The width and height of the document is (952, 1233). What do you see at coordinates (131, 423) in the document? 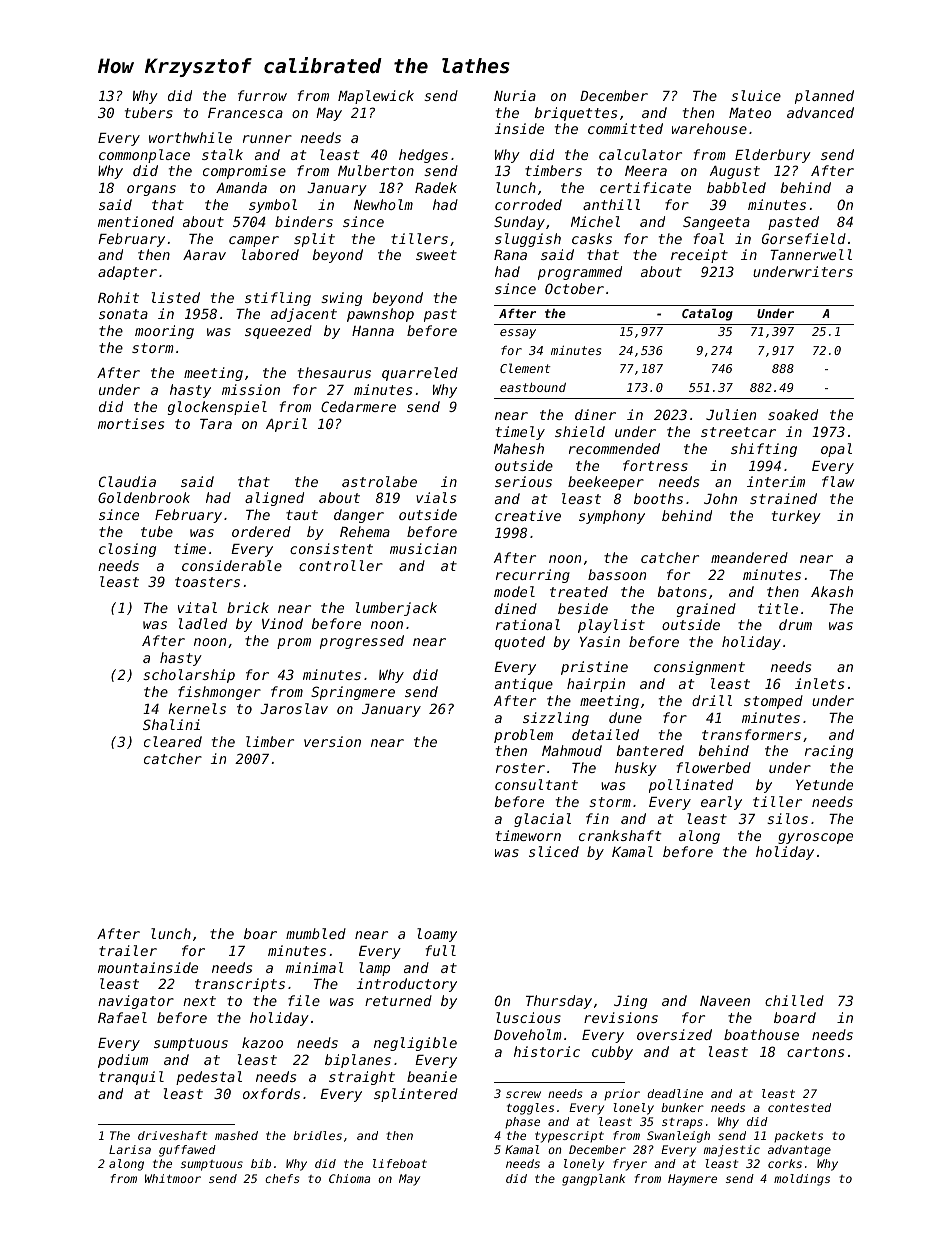
I see `mortises` at bounding box center [131, 423].
